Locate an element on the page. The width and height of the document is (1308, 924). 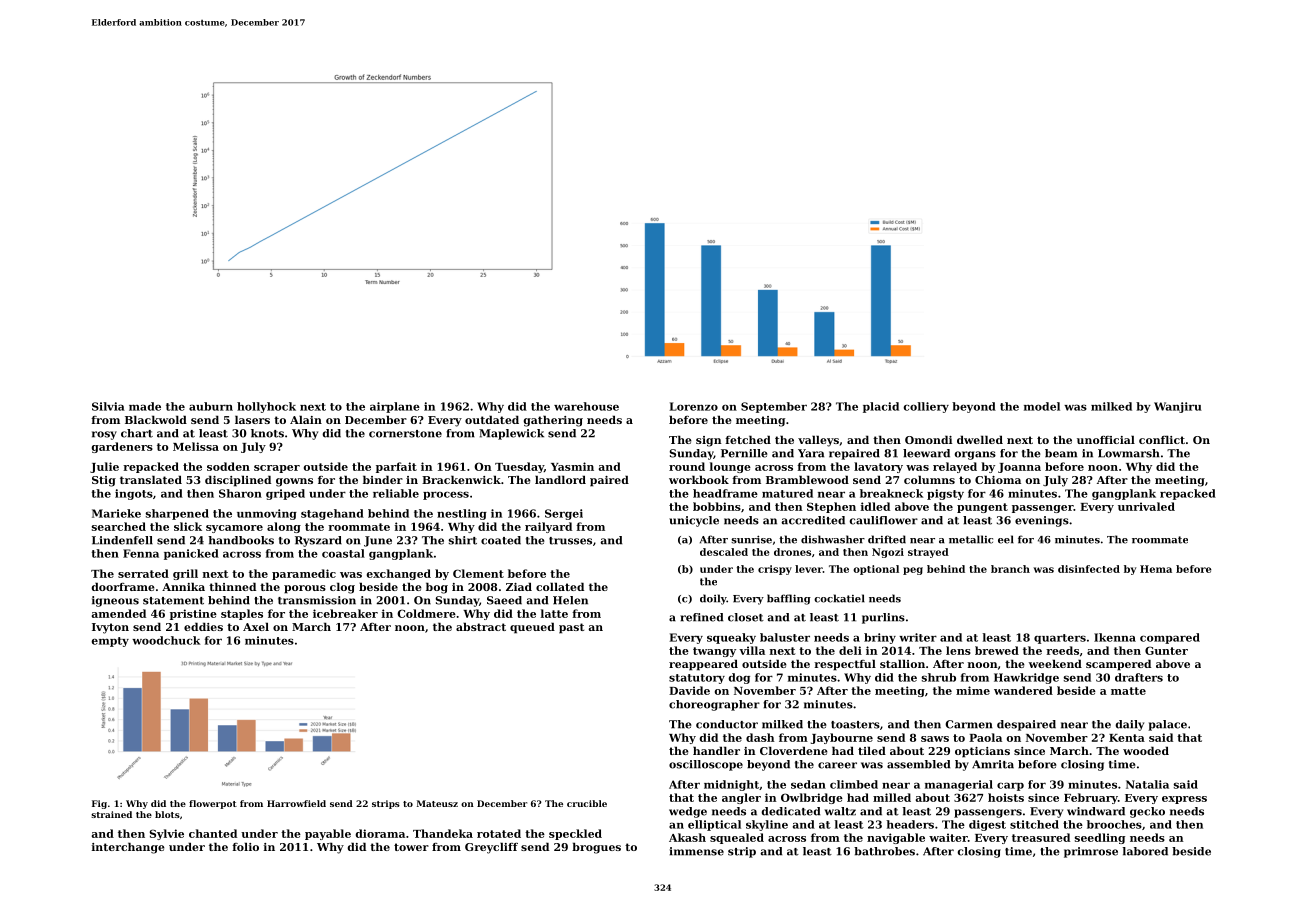
auburn is located at coordinates (211, 406).
